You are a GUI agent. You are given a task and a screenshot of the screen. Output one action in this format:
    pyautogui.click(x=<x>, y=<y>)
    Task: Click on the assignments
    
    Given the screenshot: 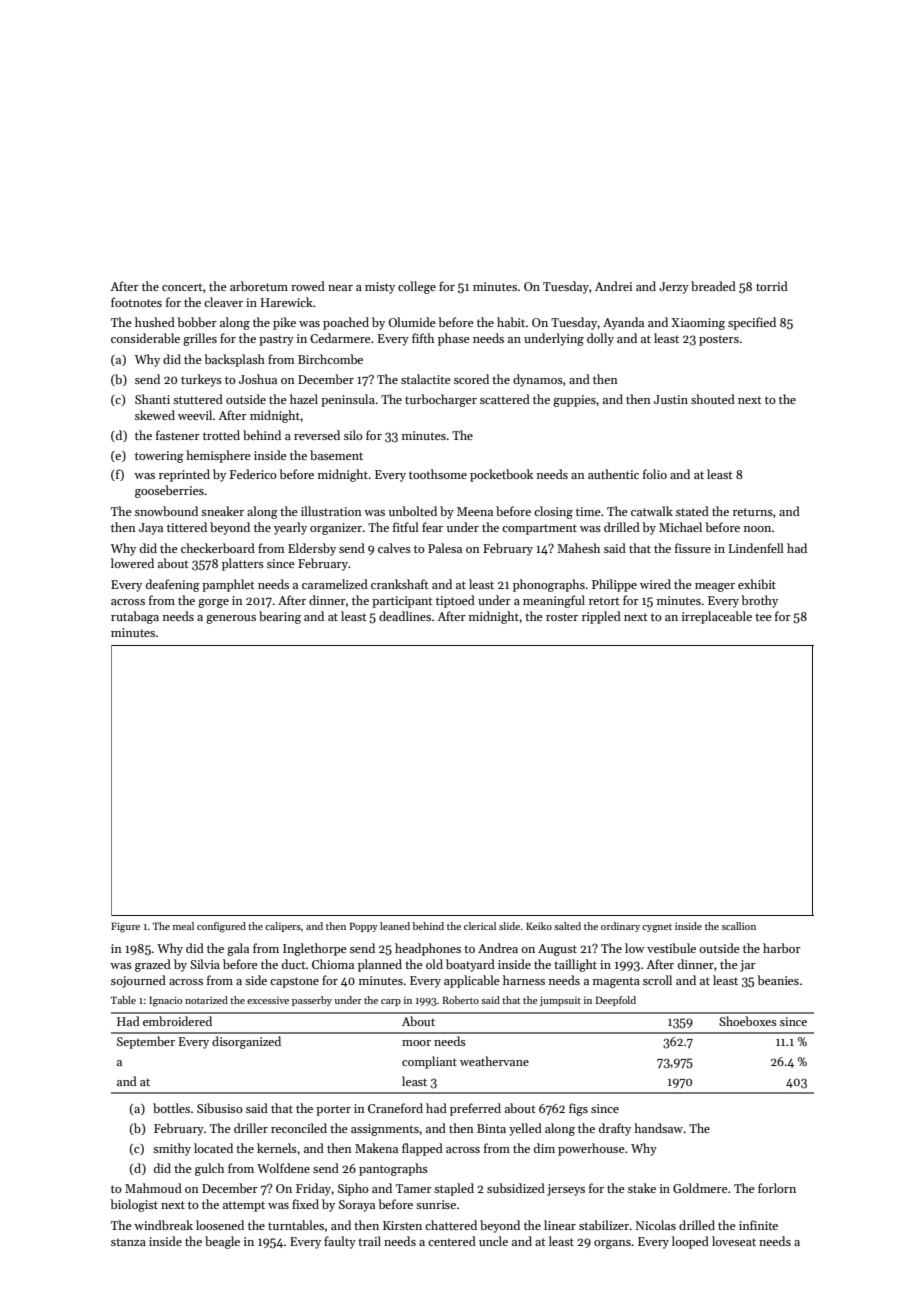 What is the action you would take?
    pyautogui.click(x=385, y=1130)
